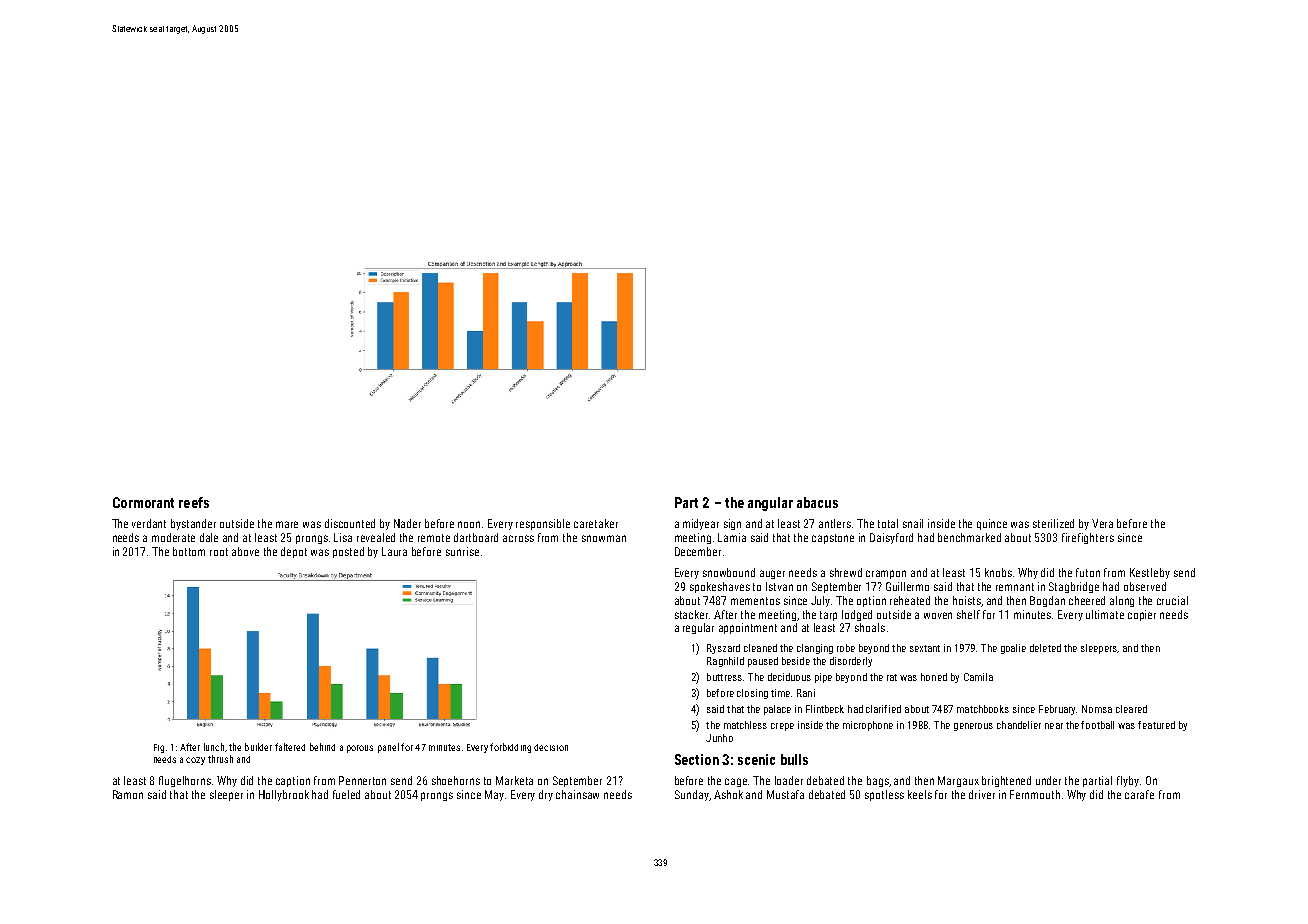 The height and width of the screenshot is (924, 1308). Describe the element at coordinates (258, 747) in the screenshot. I see `builder` at that location.
